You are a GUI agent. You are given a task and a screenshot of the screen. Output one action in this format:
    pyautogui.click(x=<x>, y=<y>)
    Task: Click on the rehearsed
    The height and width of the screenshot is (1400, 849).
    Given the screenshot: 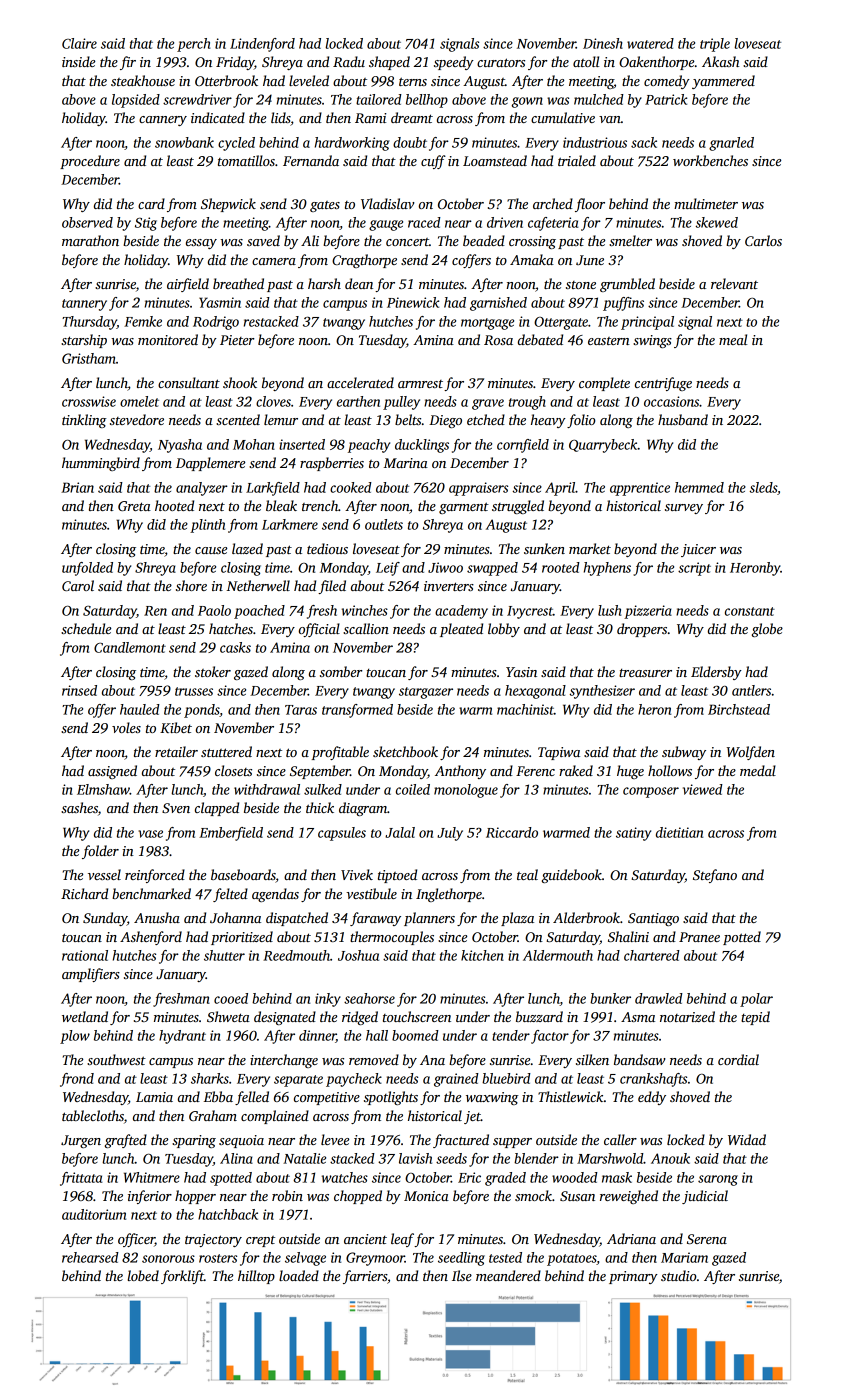 What is the action you would take?
    pyautogui.click(x=90, y=1257)
